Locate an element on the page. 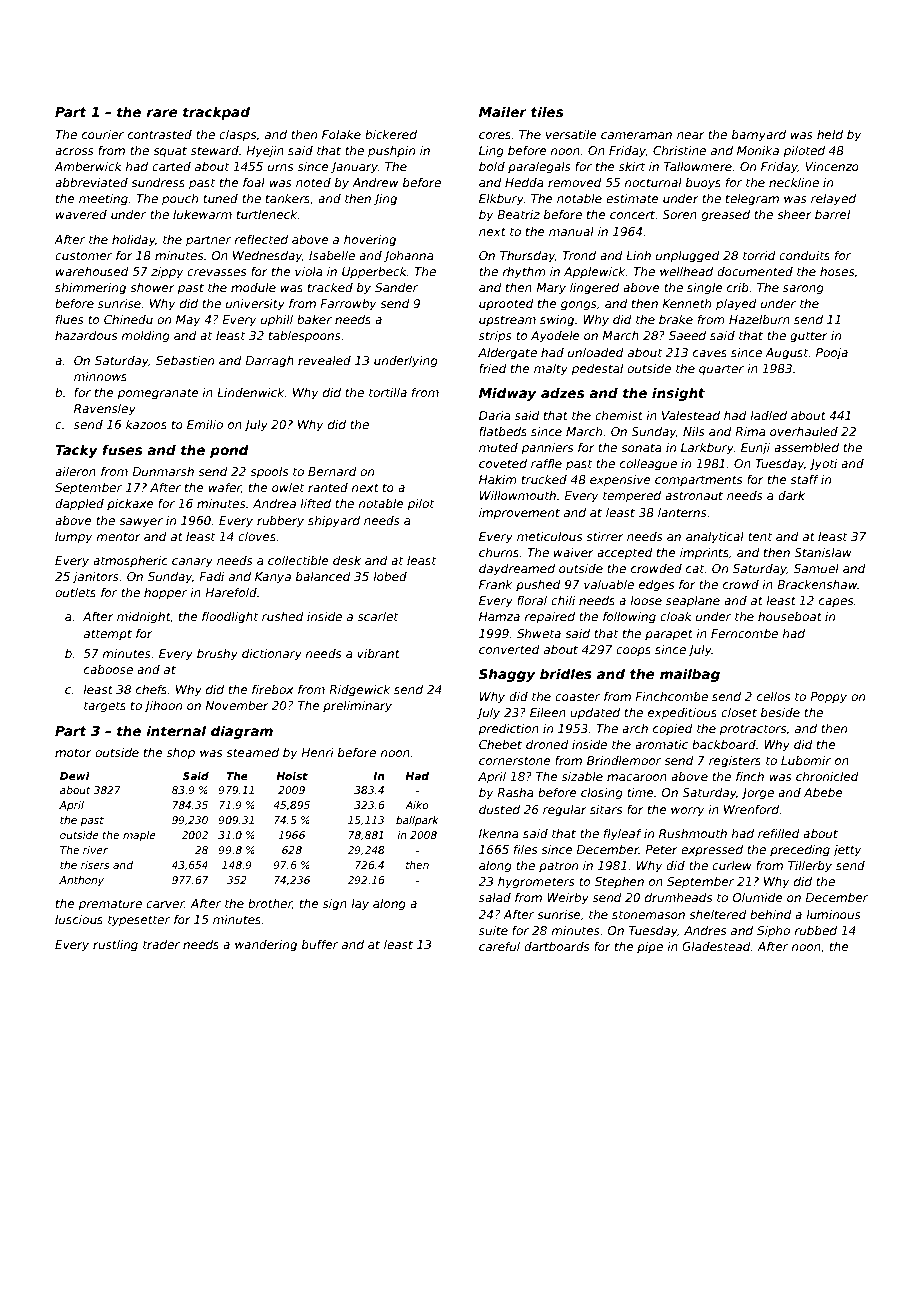  near is located at coordinates (691, 135).
